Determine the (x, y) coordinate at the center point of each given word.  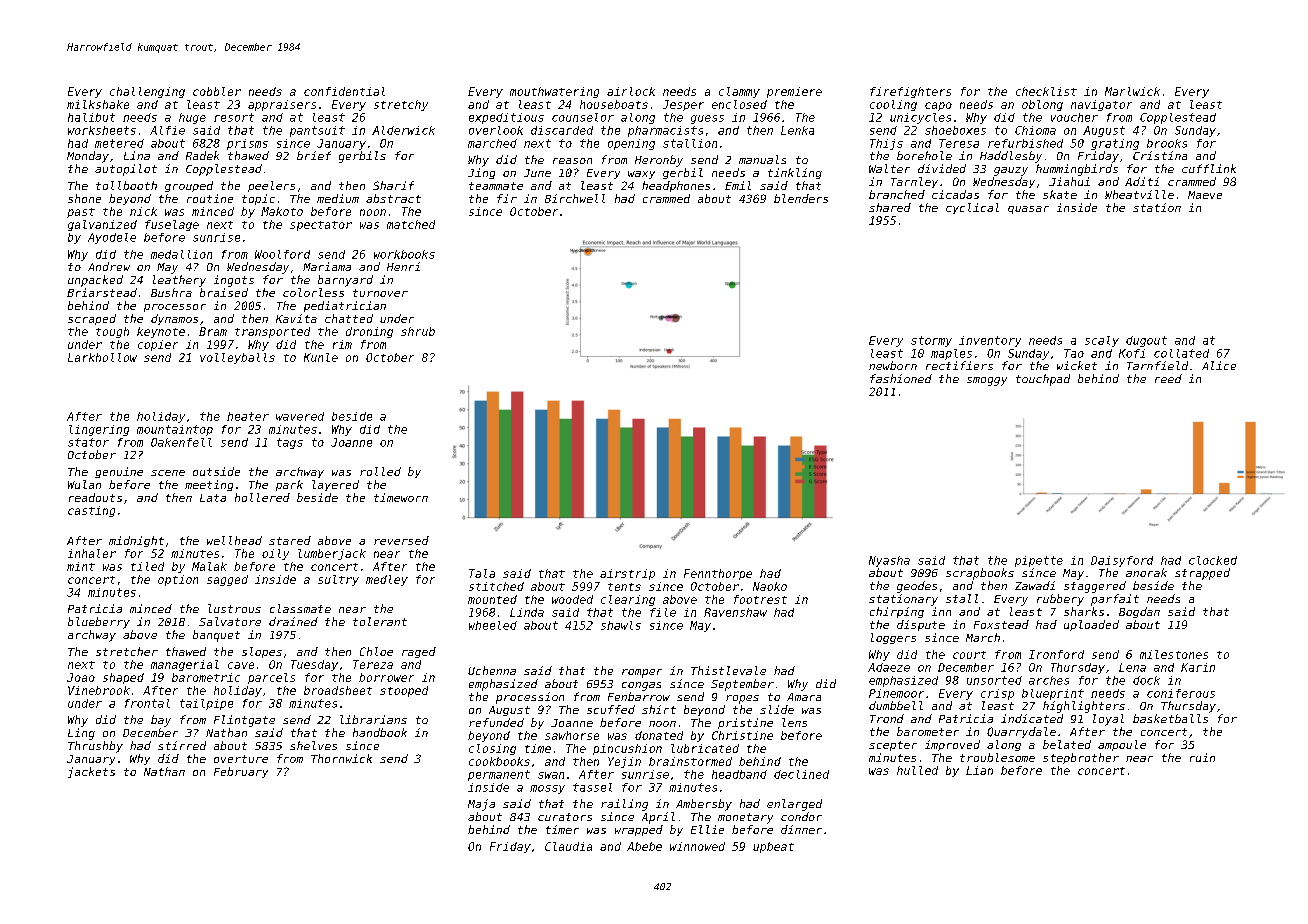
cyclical (972, 208)
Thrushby (95, 747)
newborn (893, 365)
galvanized (102, 225)
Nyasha (889, 561)
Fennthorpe (718, 574)
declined (801, 774)
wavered (300, 416)
